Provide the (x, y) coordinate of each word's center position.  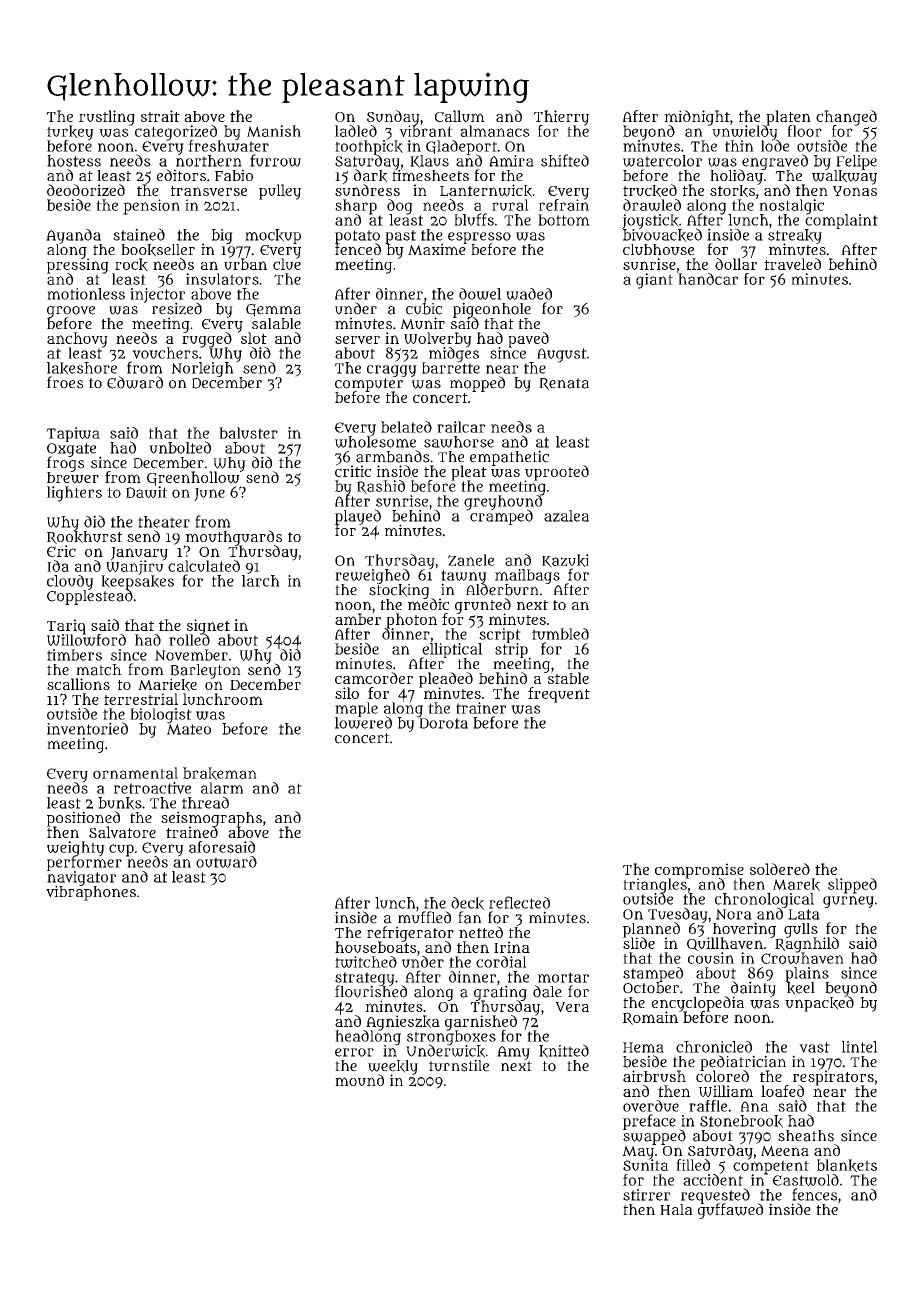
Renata (564, 384)
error (354, 1052)
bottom (564, 220)
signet (208, 626)
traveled (792, 264)
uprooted (557, 472)
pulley (280, 192)
